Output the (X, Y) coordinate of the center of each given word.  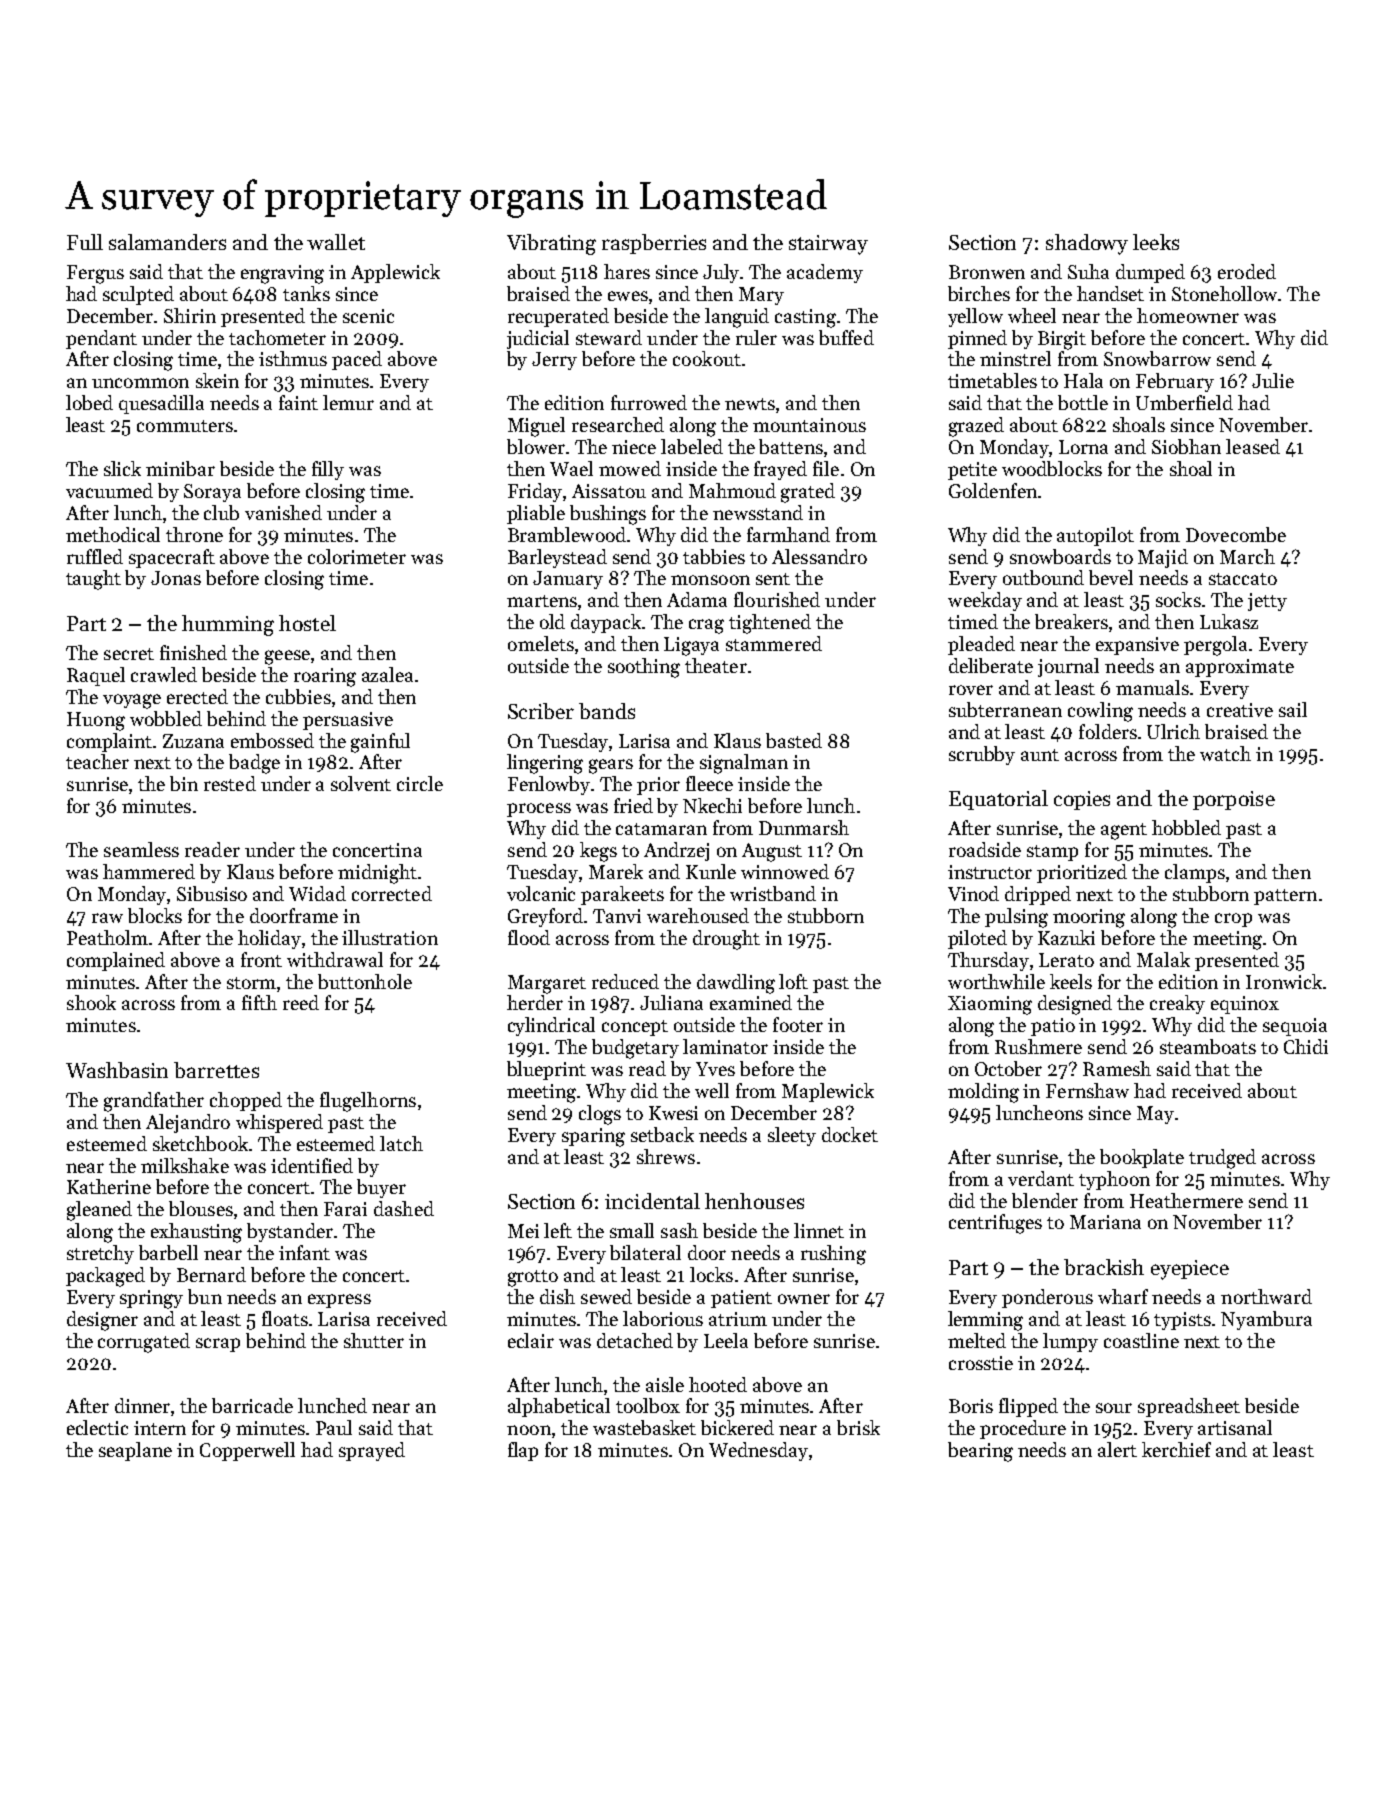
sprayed (372, 1451)
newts (750, 404)
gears (611, 766)
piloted (977, 939)
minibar (180, 468)
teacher (97, 761)
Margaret (547, 984)
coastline (1141, 1340)
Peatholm (107, 937)
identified (312, 1165)
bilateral (645, 1252)
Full (85, 242)
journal (1068, 667)
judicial (538, 339)
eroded (1247, 271)
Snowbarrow (1157, 358)
